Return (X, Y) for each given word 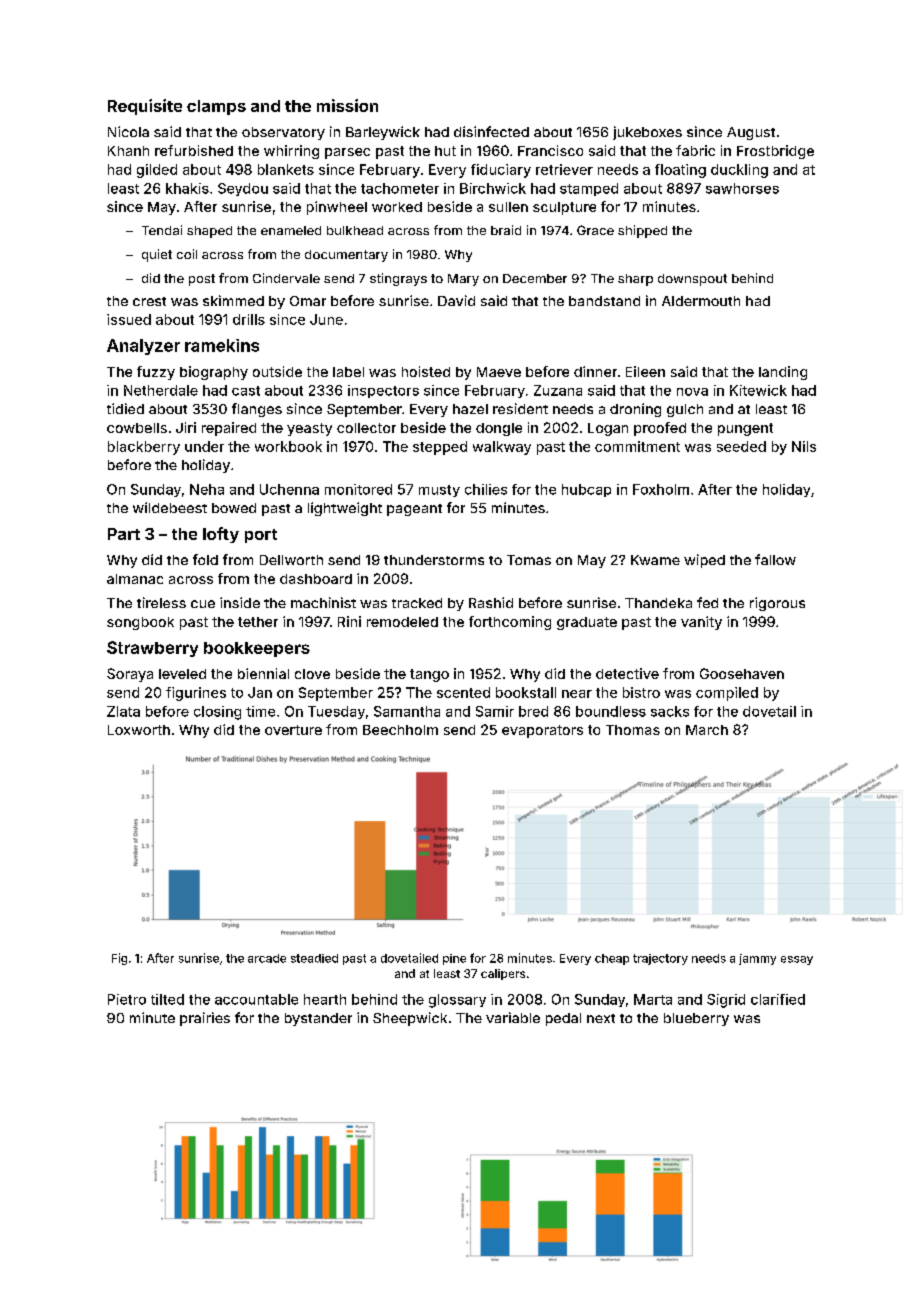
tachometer (400, 188)
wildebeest (170, 507)
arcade (267, 958)
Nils (804, 446)
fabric (695, 150)
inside (240, 602)
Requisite (145, 107)
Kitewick (758, 390)
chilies (486, 489)
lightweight (345, 509)
